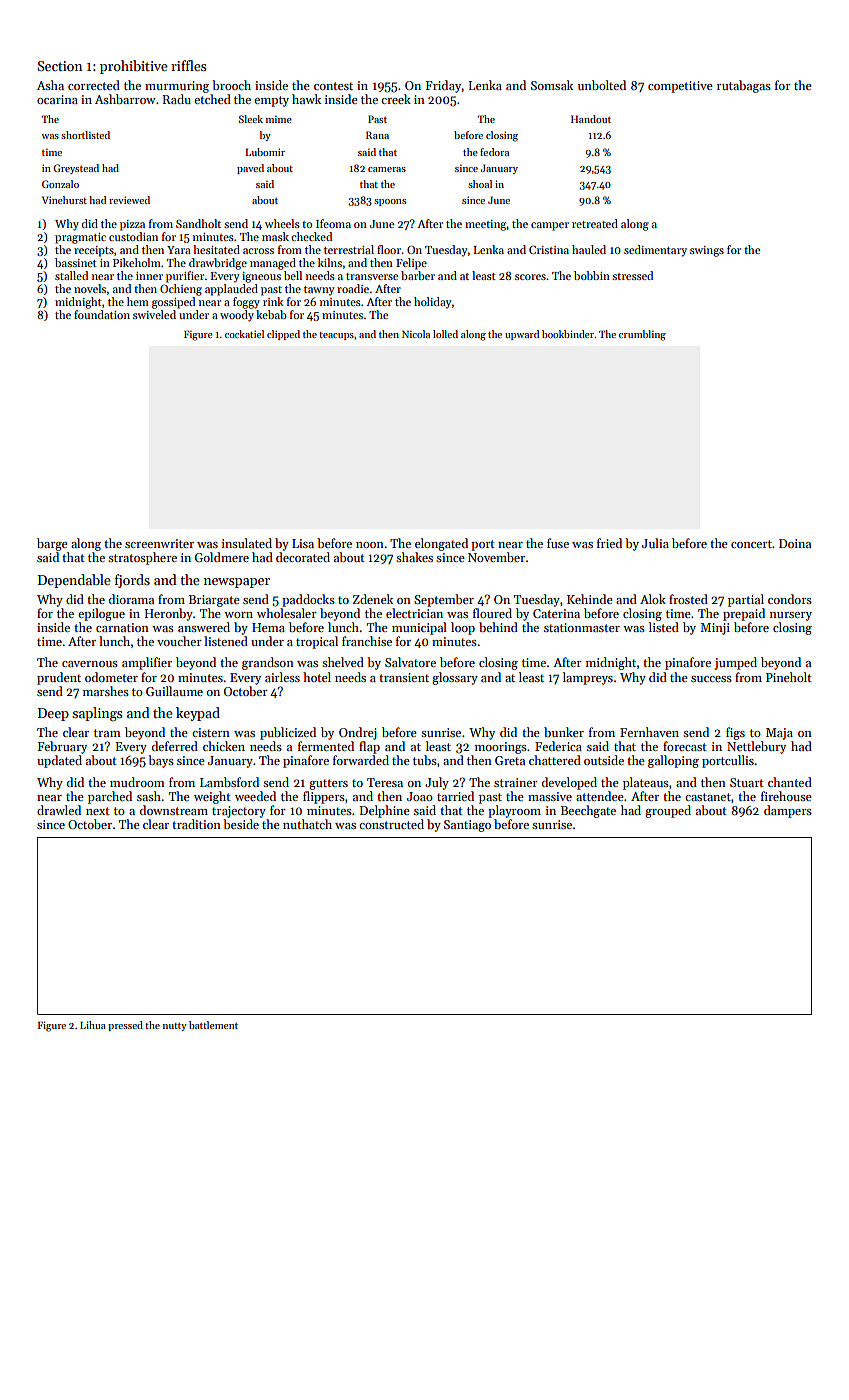 This screenshot has width=849, height=1400. I want to click on Lihua, so click(93, 1025).
